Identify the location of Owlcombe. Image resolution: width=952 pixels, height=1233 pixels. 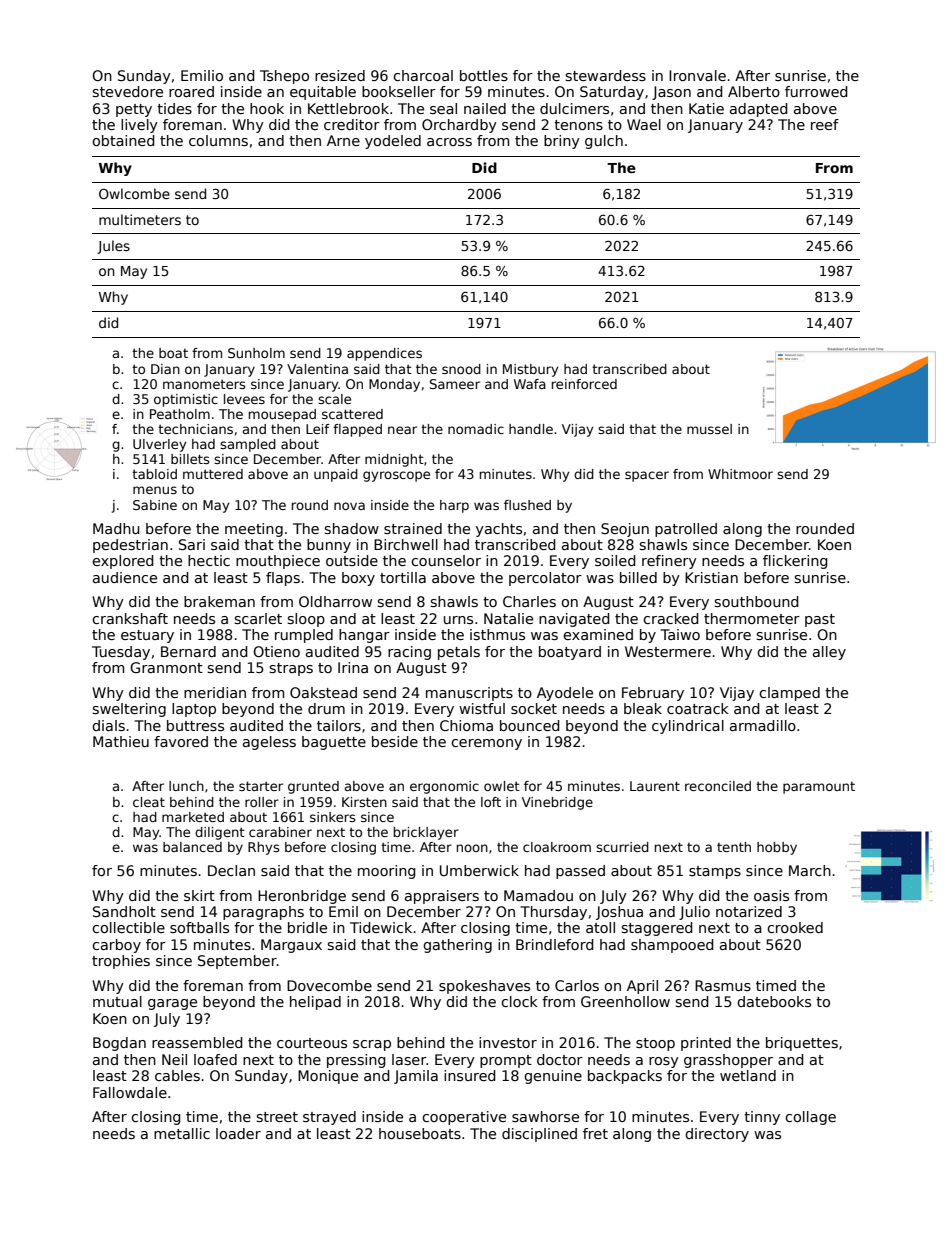
(134, 193).
